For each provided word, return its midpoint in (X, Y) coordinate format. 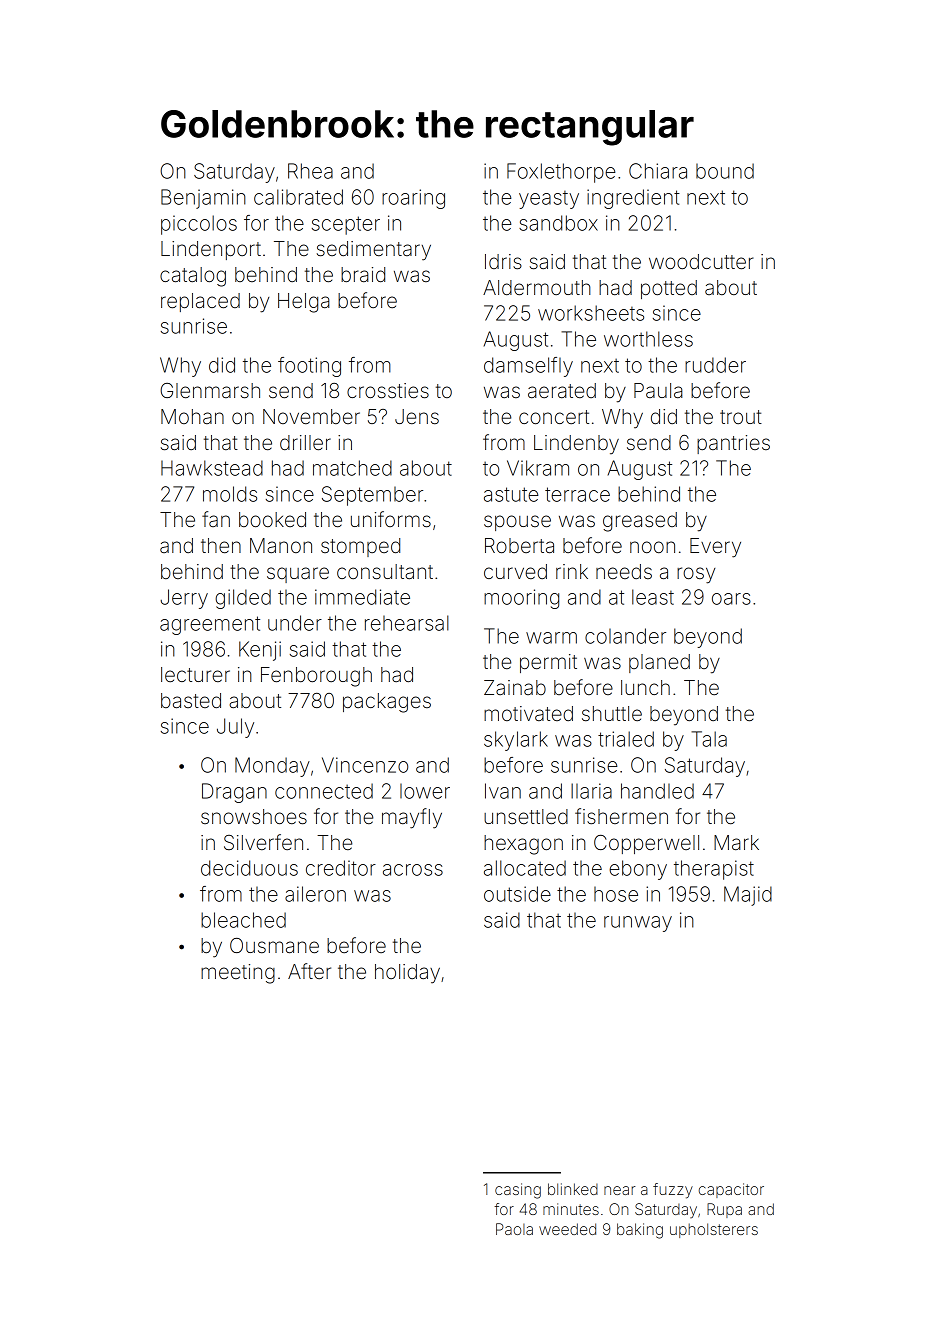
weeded (567, 1229)
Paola (514, 1229)
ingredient (633, 199)
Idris (503, 261)
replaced (200, 302)
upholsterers (714, 1230)
